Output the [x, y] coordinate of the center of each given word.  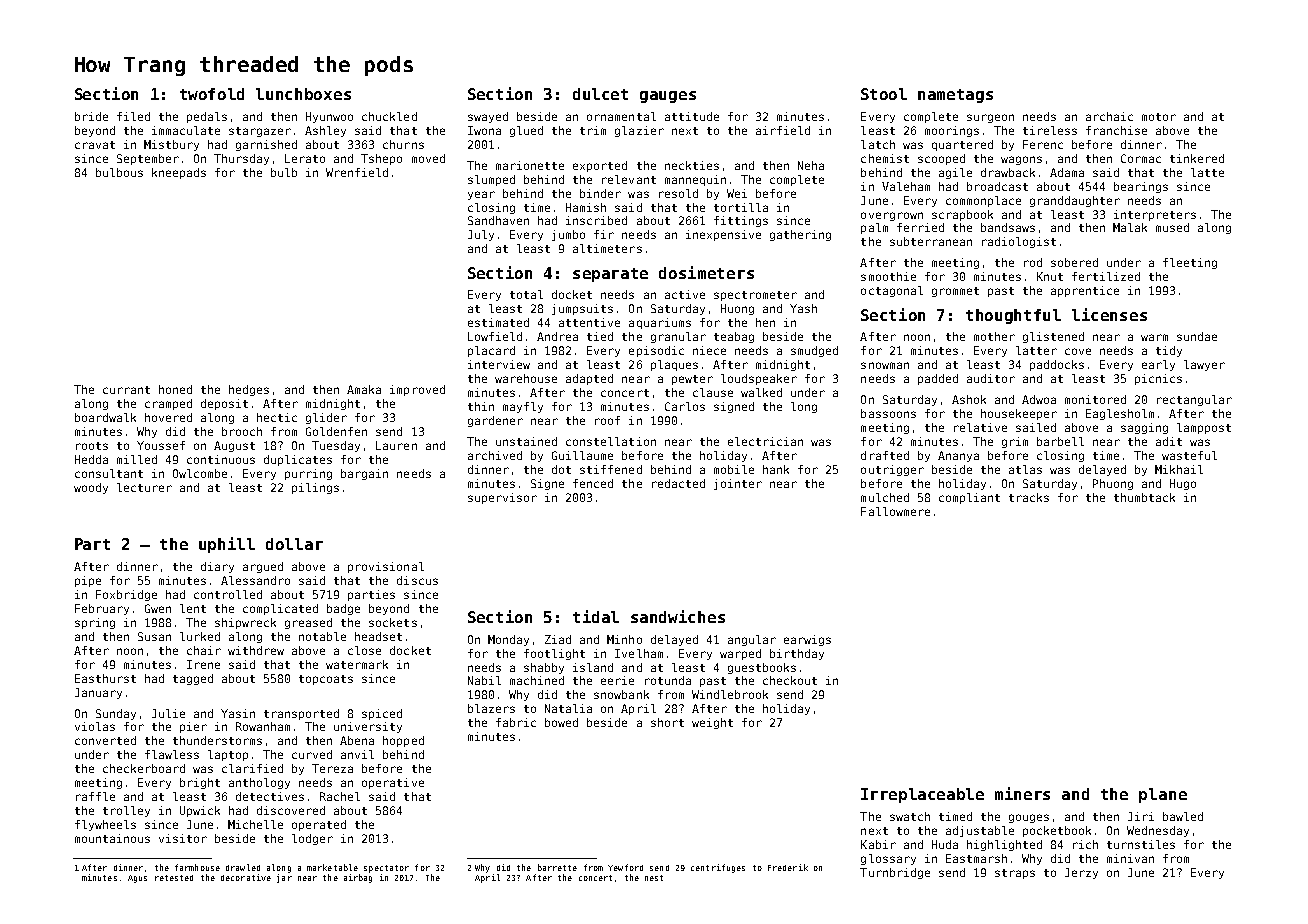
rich [1085, 844]
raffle [95, 796]
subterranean [931, 241]
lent [193, 608]
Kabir [878, 844]
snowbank [621, 694]
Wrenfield [357, 172]
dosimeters [706, 272]
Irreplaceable [922, 795]
